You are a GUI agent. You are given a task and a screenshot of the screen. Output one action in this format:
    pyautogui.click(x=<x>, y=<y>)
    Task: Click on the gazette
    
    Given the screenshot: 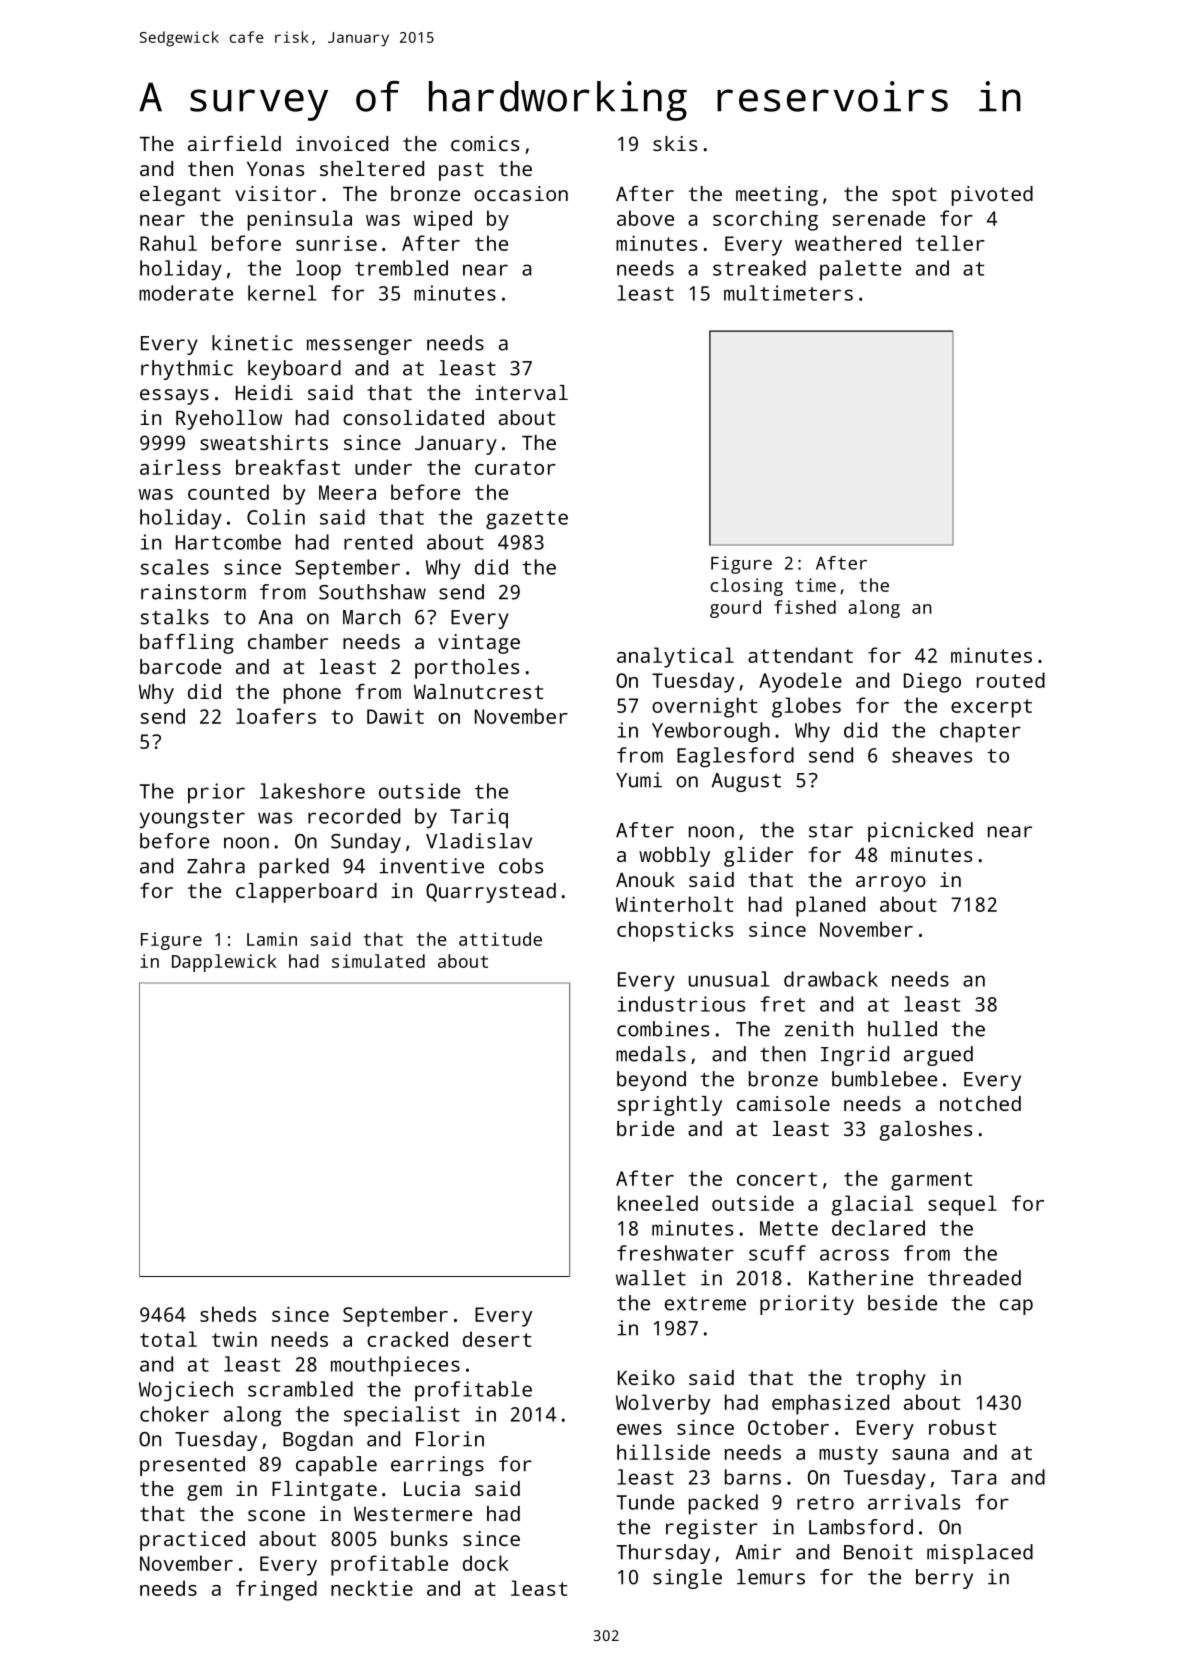 What is the action you would take?
    pyautogui.click(x=527, y=520)
